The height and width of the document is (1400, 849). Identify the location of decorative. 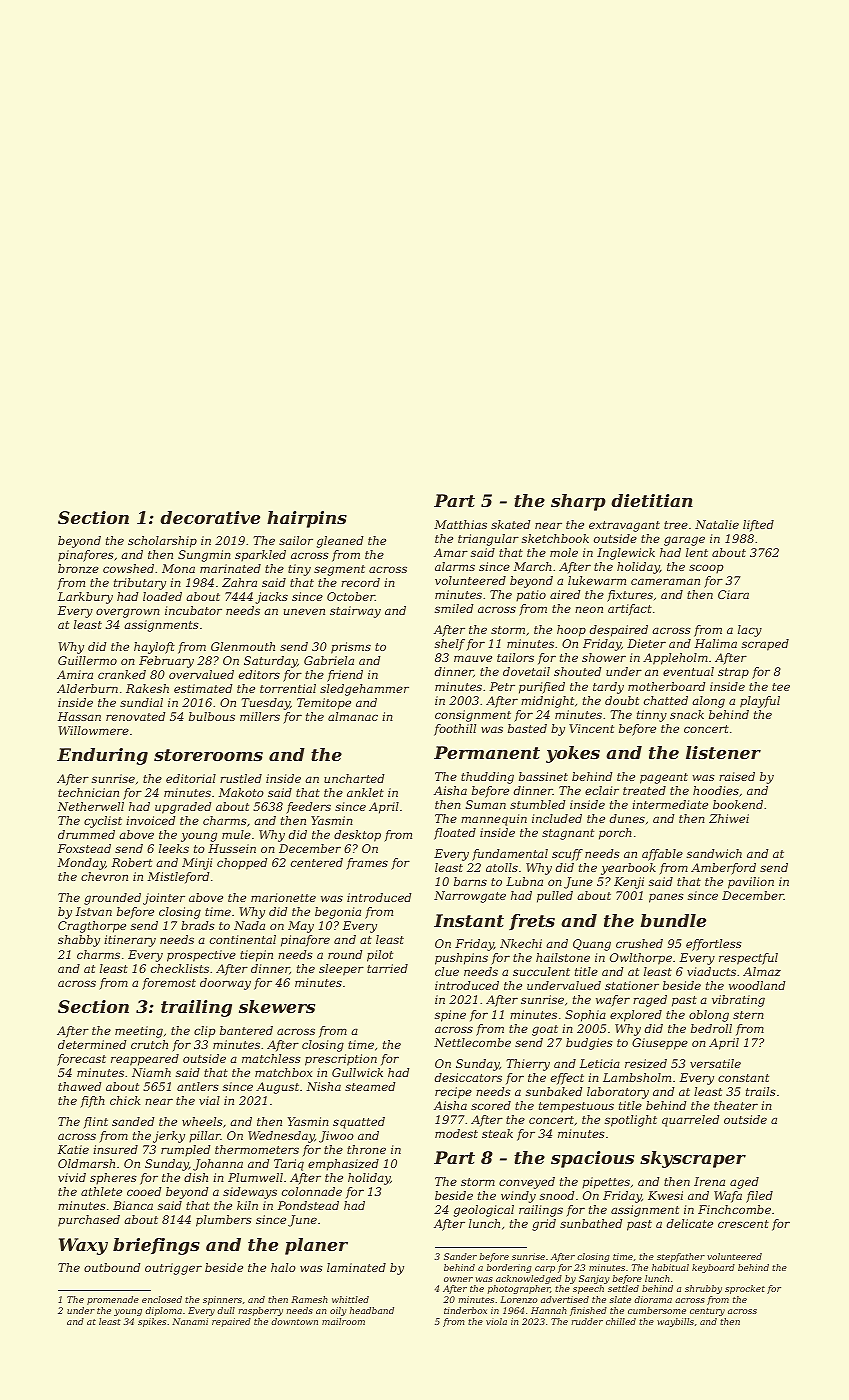
(210, 517).
